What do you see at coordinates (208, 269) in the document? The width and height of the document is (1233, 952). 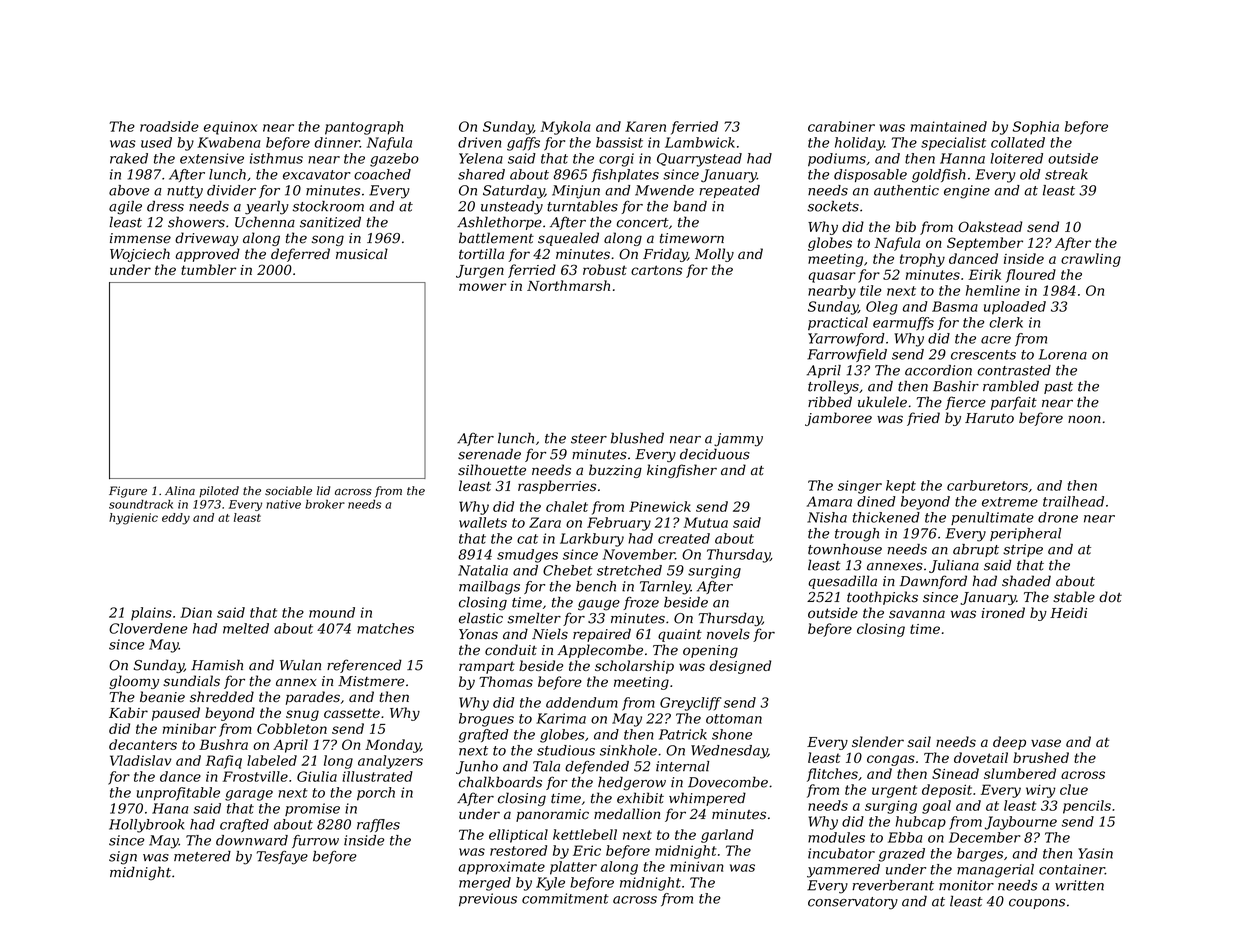 I see `tumbler` at bounding box center [208, 269].
